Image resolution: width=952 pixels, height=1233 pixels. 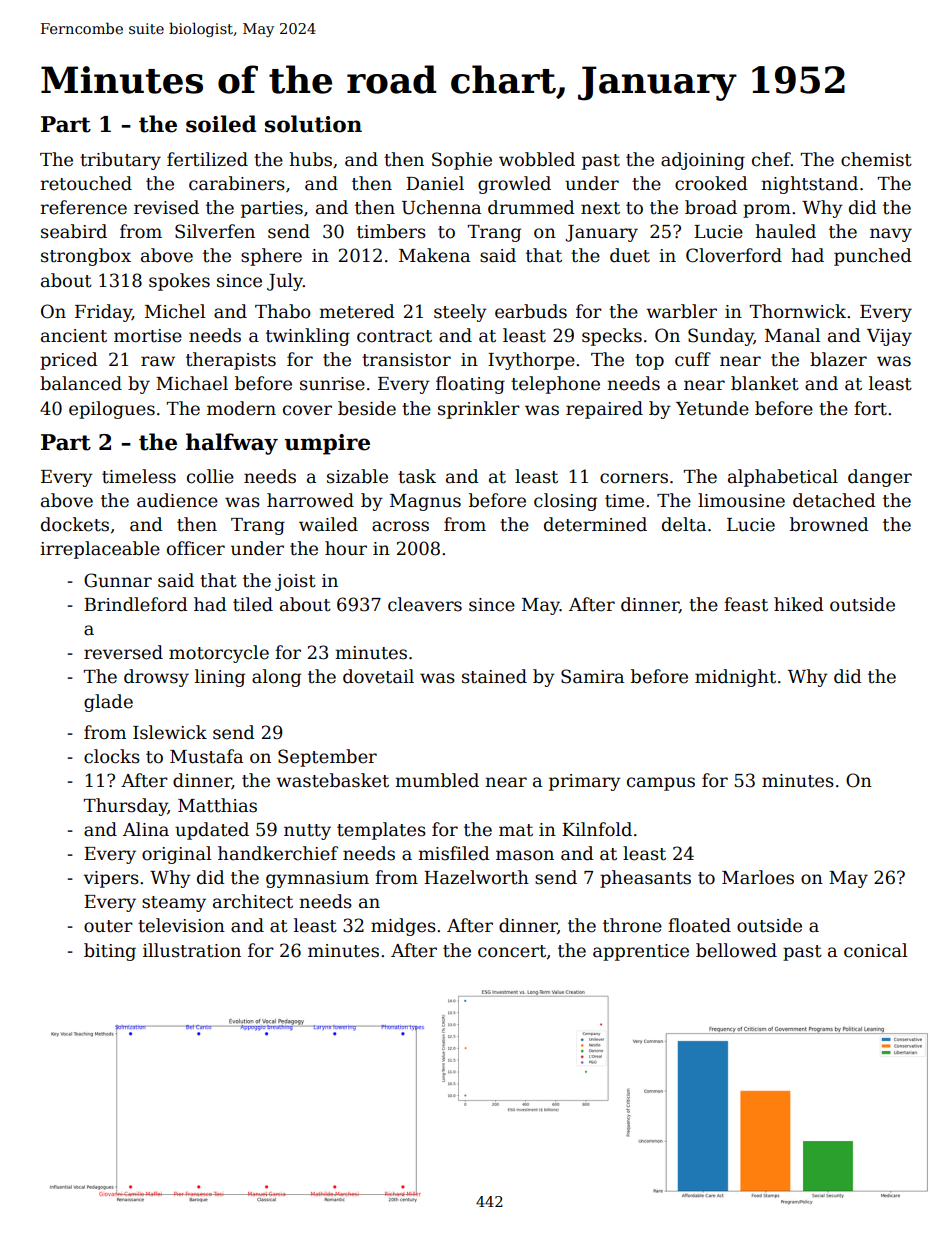 I want to click on mumbled, so click(x=437, y=780).
